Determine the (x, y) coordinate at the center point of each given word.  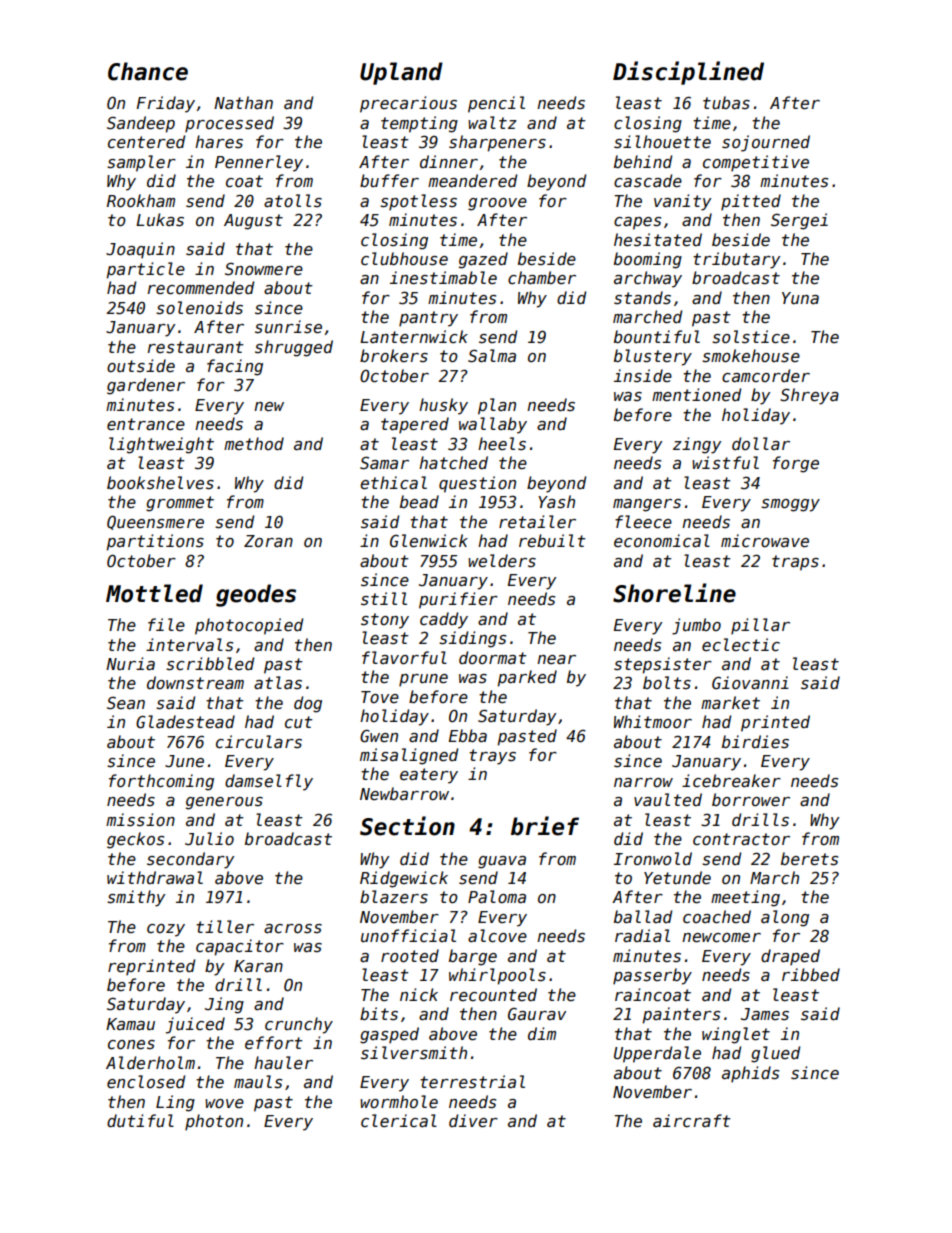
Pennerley (259, 163)
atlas (278, 682)
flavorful (404, 657)
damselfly (269, 782)
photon (214, 1122)
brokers (394, 356)
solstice (751, 337)
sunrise (288, 326)
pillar (760, 626)
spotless (418, 202)
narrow (643, 782)
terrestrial (472, 1082)
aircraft (692, 1120)
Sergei (799, 221)
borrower (751, 799)
